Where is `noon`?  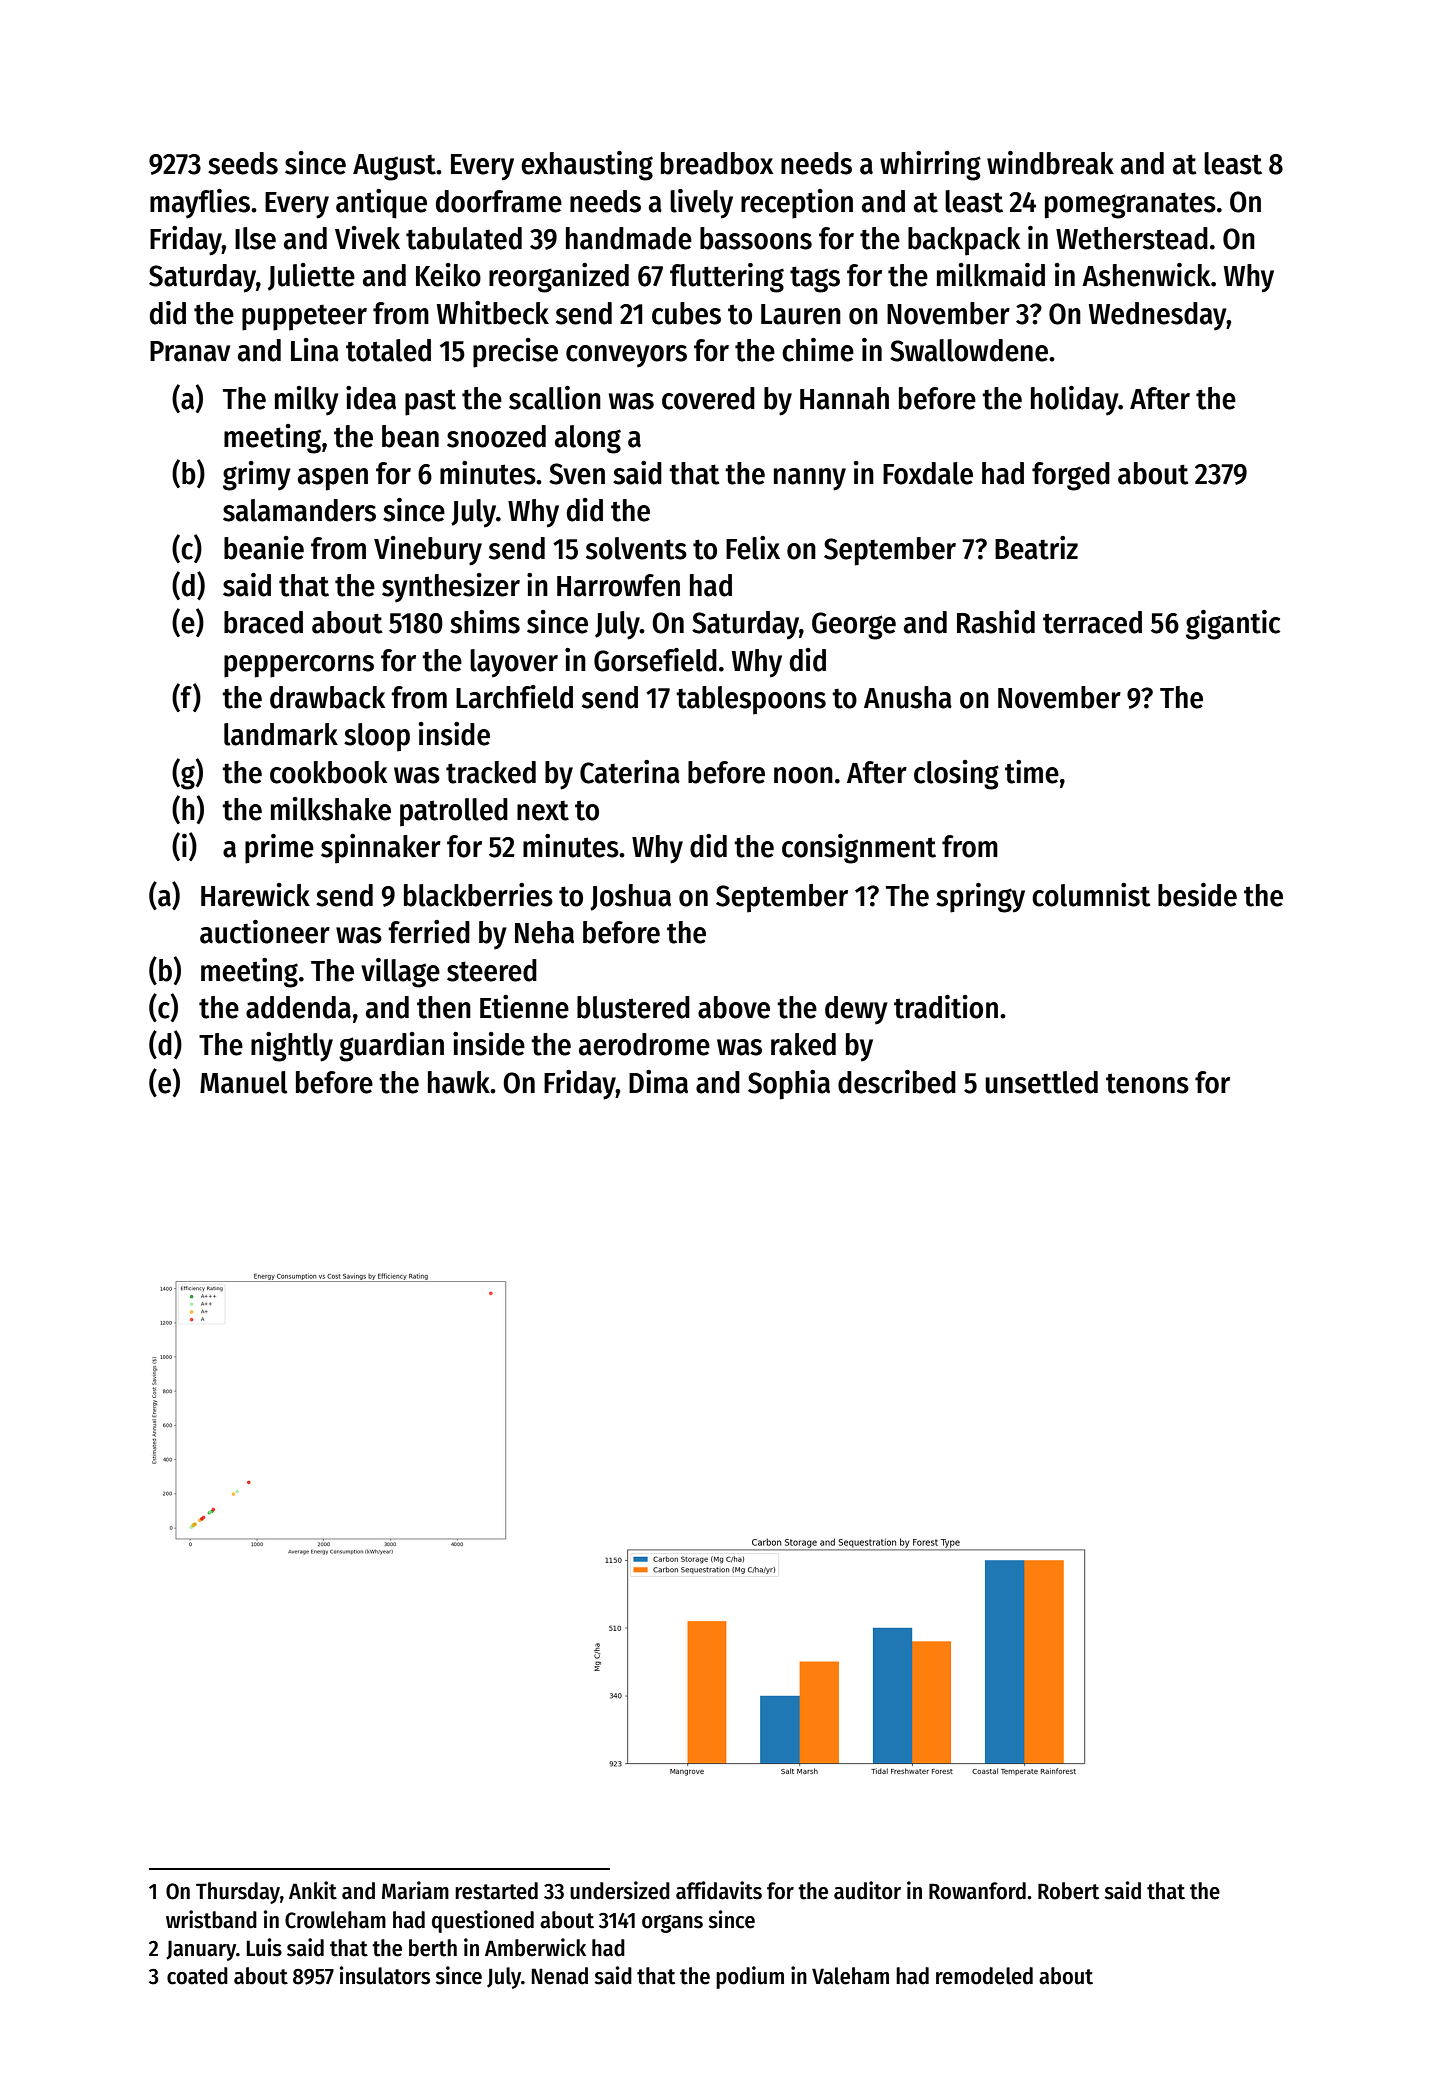
noon is located at coordinates (803, 775).
